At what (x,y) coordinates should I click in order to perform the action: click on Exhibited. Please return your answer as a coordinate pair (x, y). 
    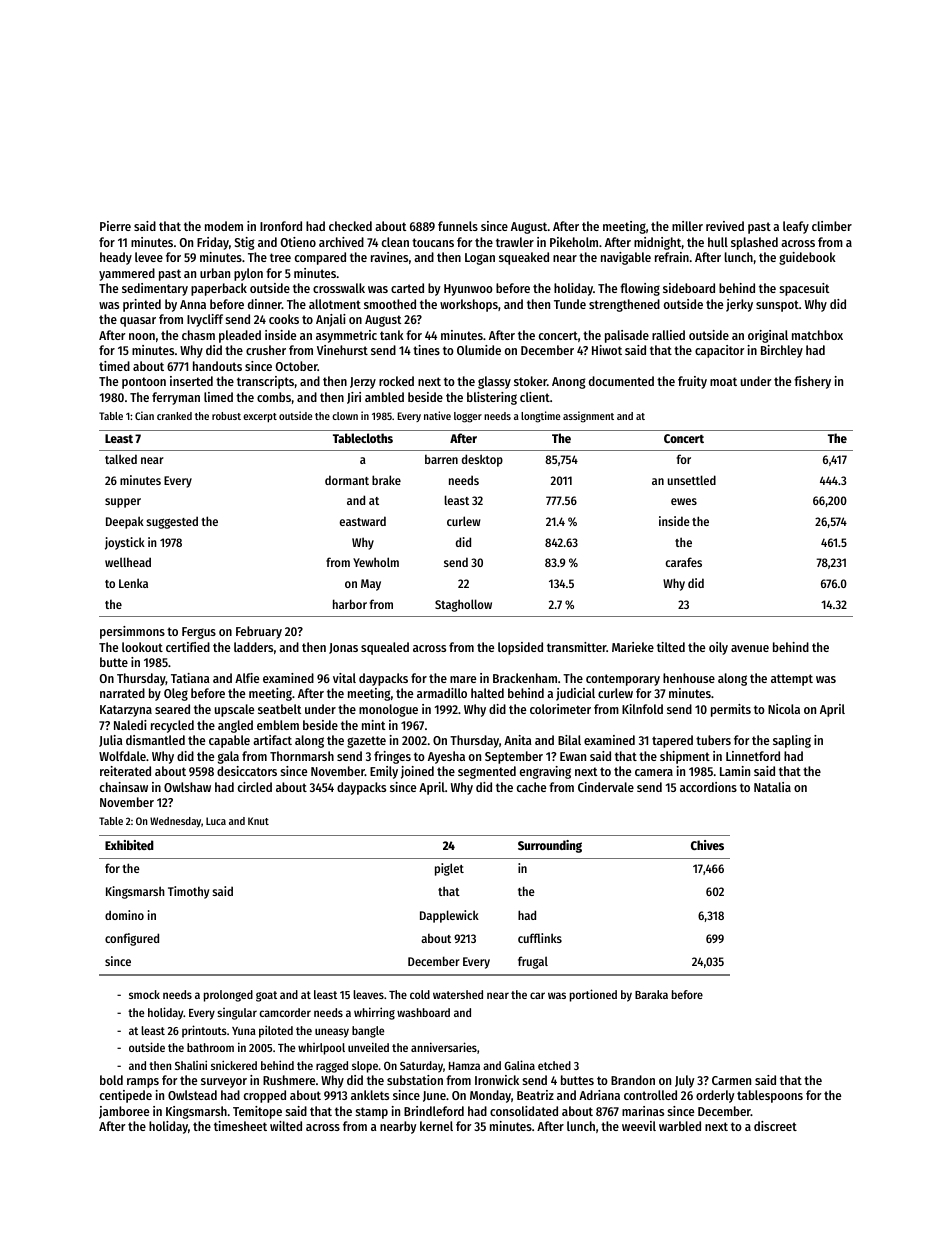
    Looking at the image, I should click on (129, 845).
